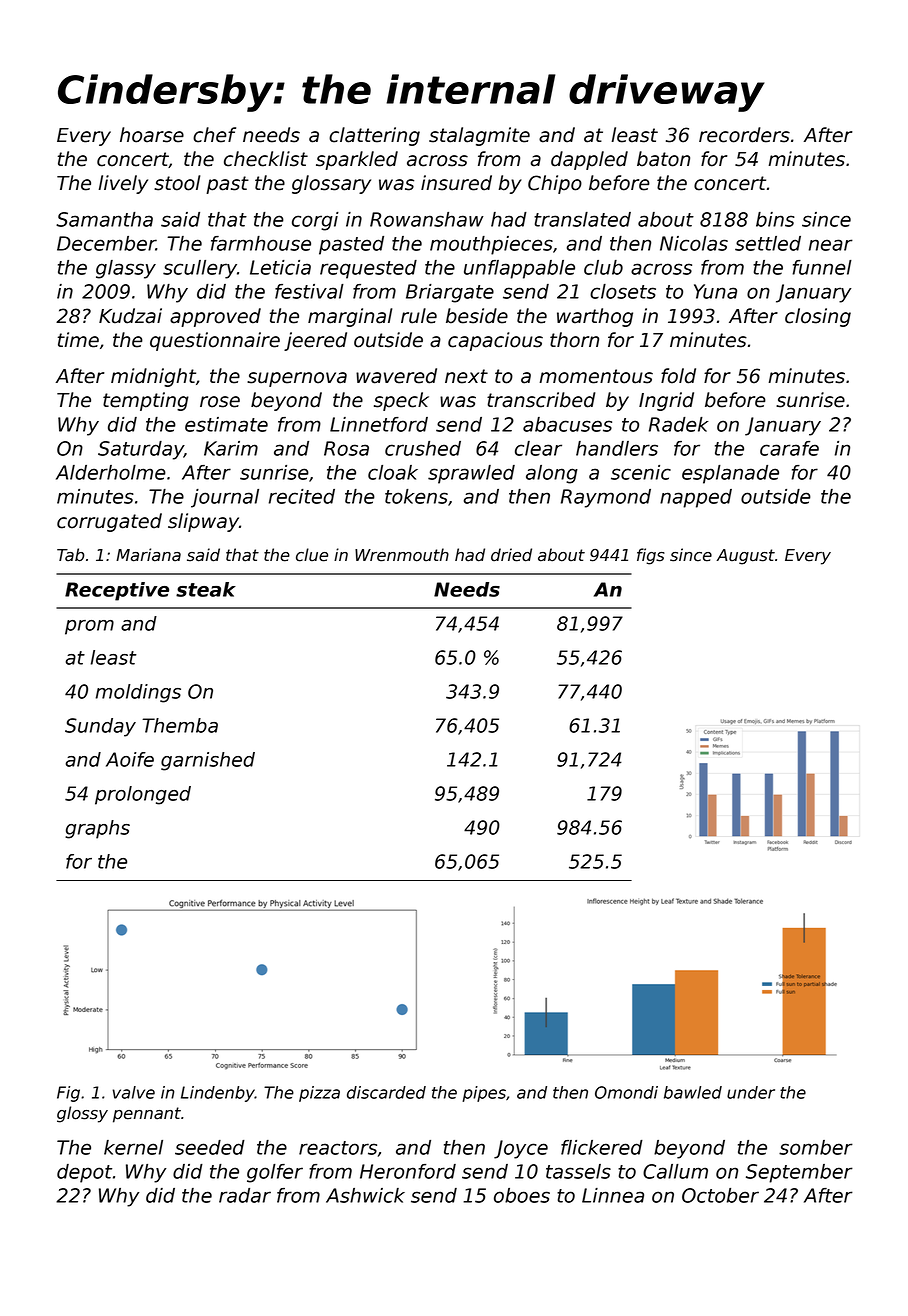  Describe the element at coordinates (816, 1147) in the screenshot. I see `somber` at that location.
